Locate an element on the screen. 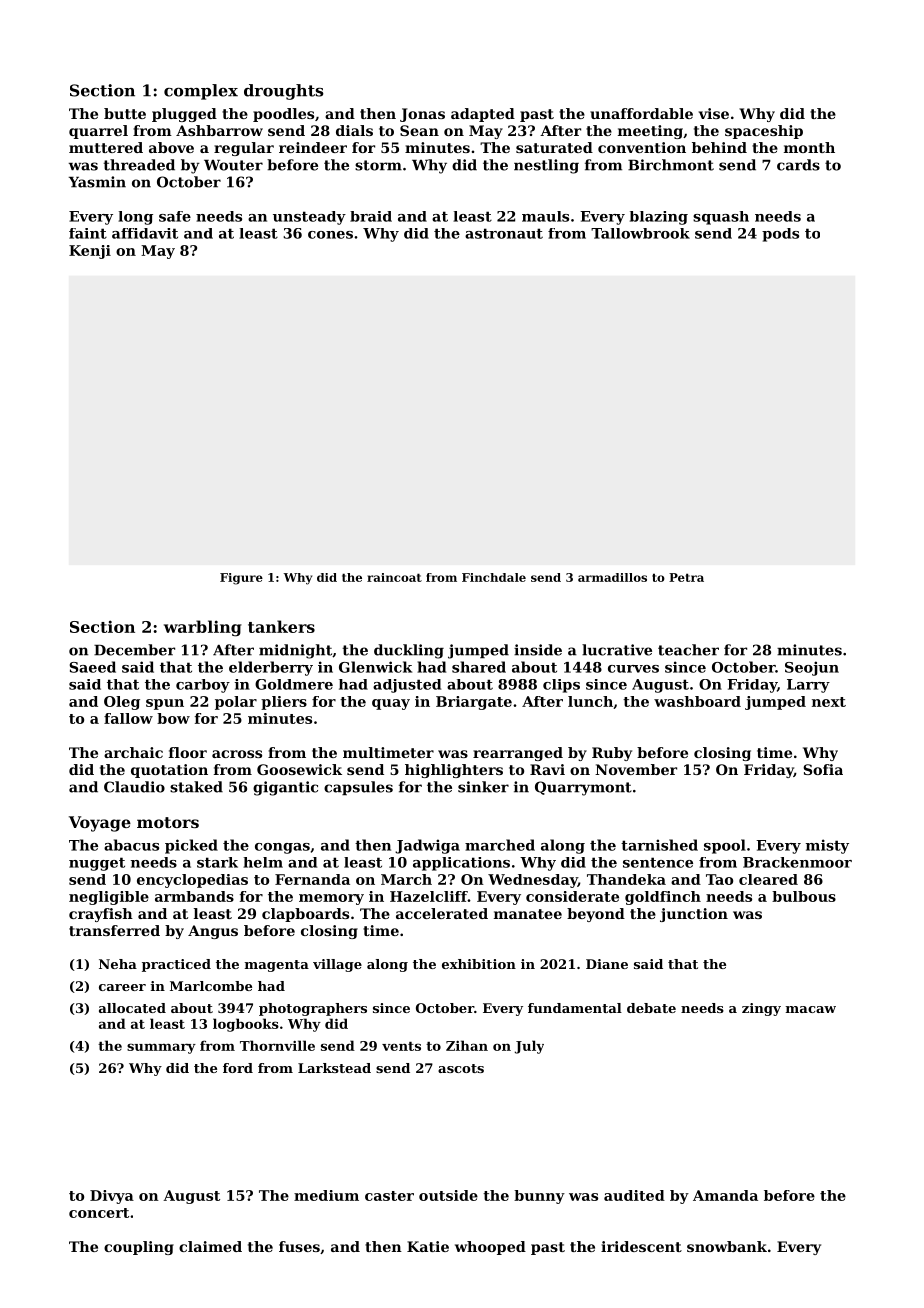 This screenshot has width=924, height=1308. affidavit is located at coordinates (145, 233).
